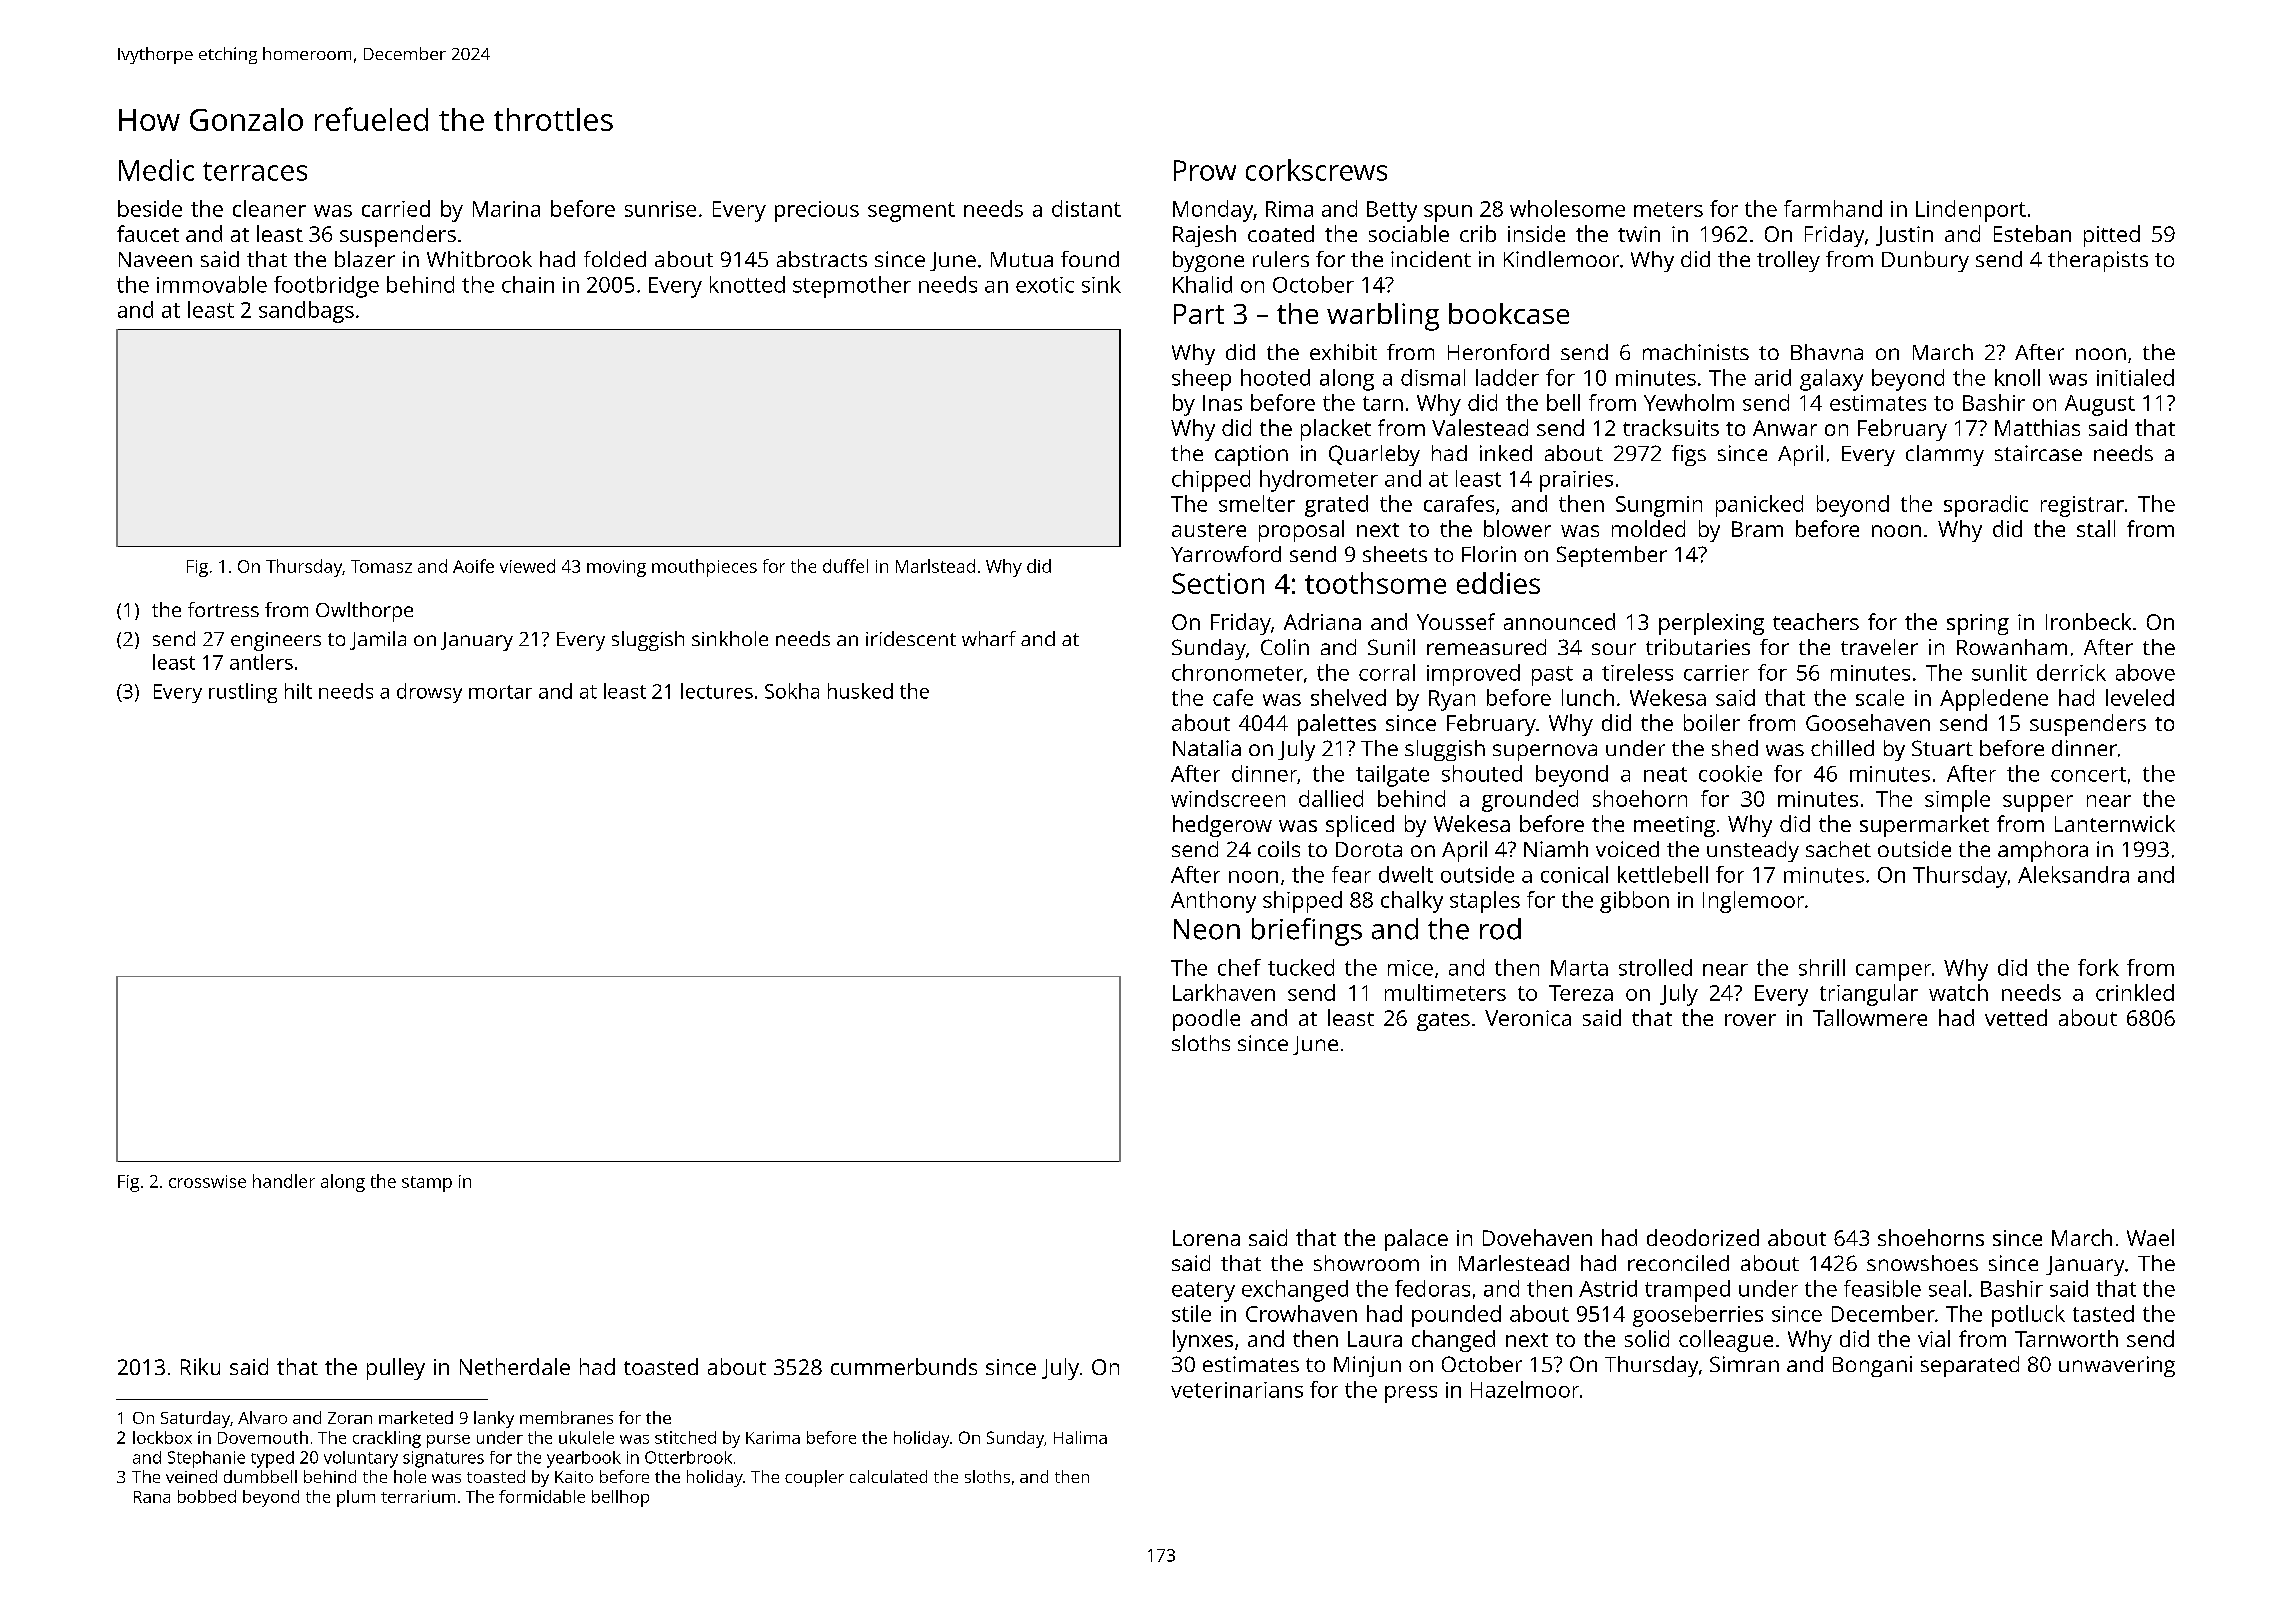 The width and height of the screenshot is (2292, 1620). What do you see at coordinates (284, 1181) in the screenshot?
I see `handler` at bounding box center [284, 1181].
